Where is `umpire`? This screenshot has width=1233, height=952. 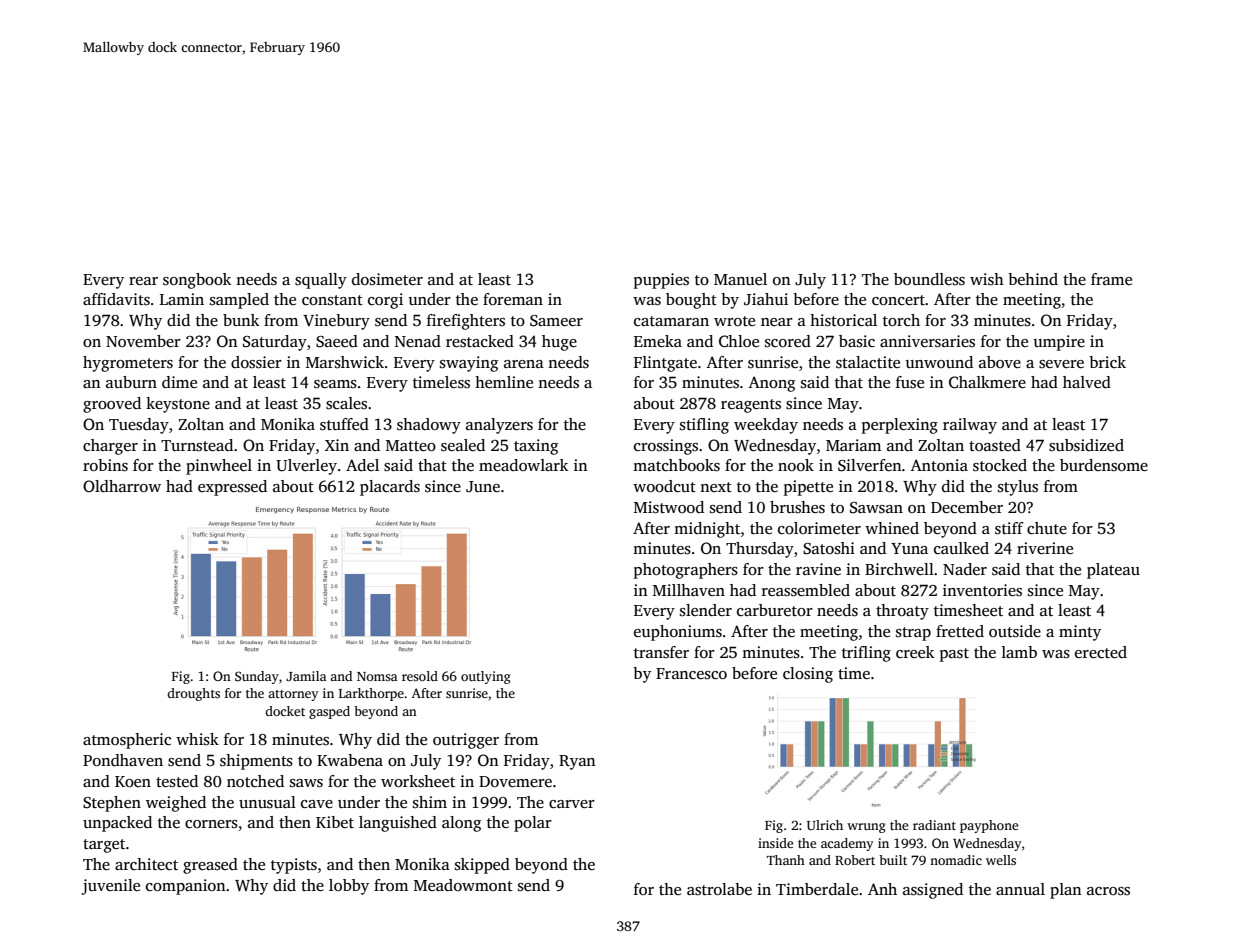 umpire is located at coordinates (1059, 343).
